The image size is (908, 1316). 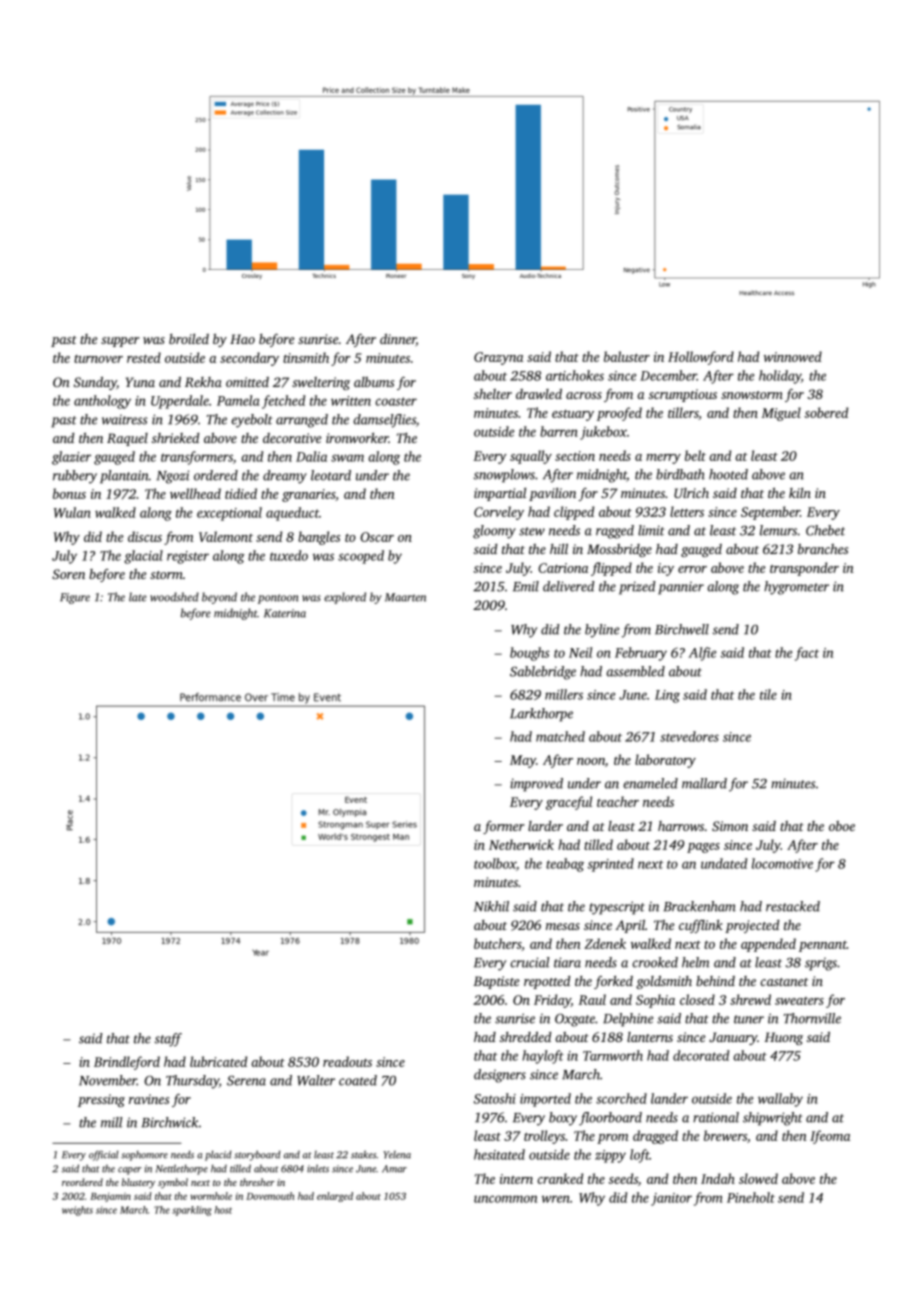 What do you see at coordinates (637, 588) in the image?
I see `prized` at bounding box center [637, 588].
